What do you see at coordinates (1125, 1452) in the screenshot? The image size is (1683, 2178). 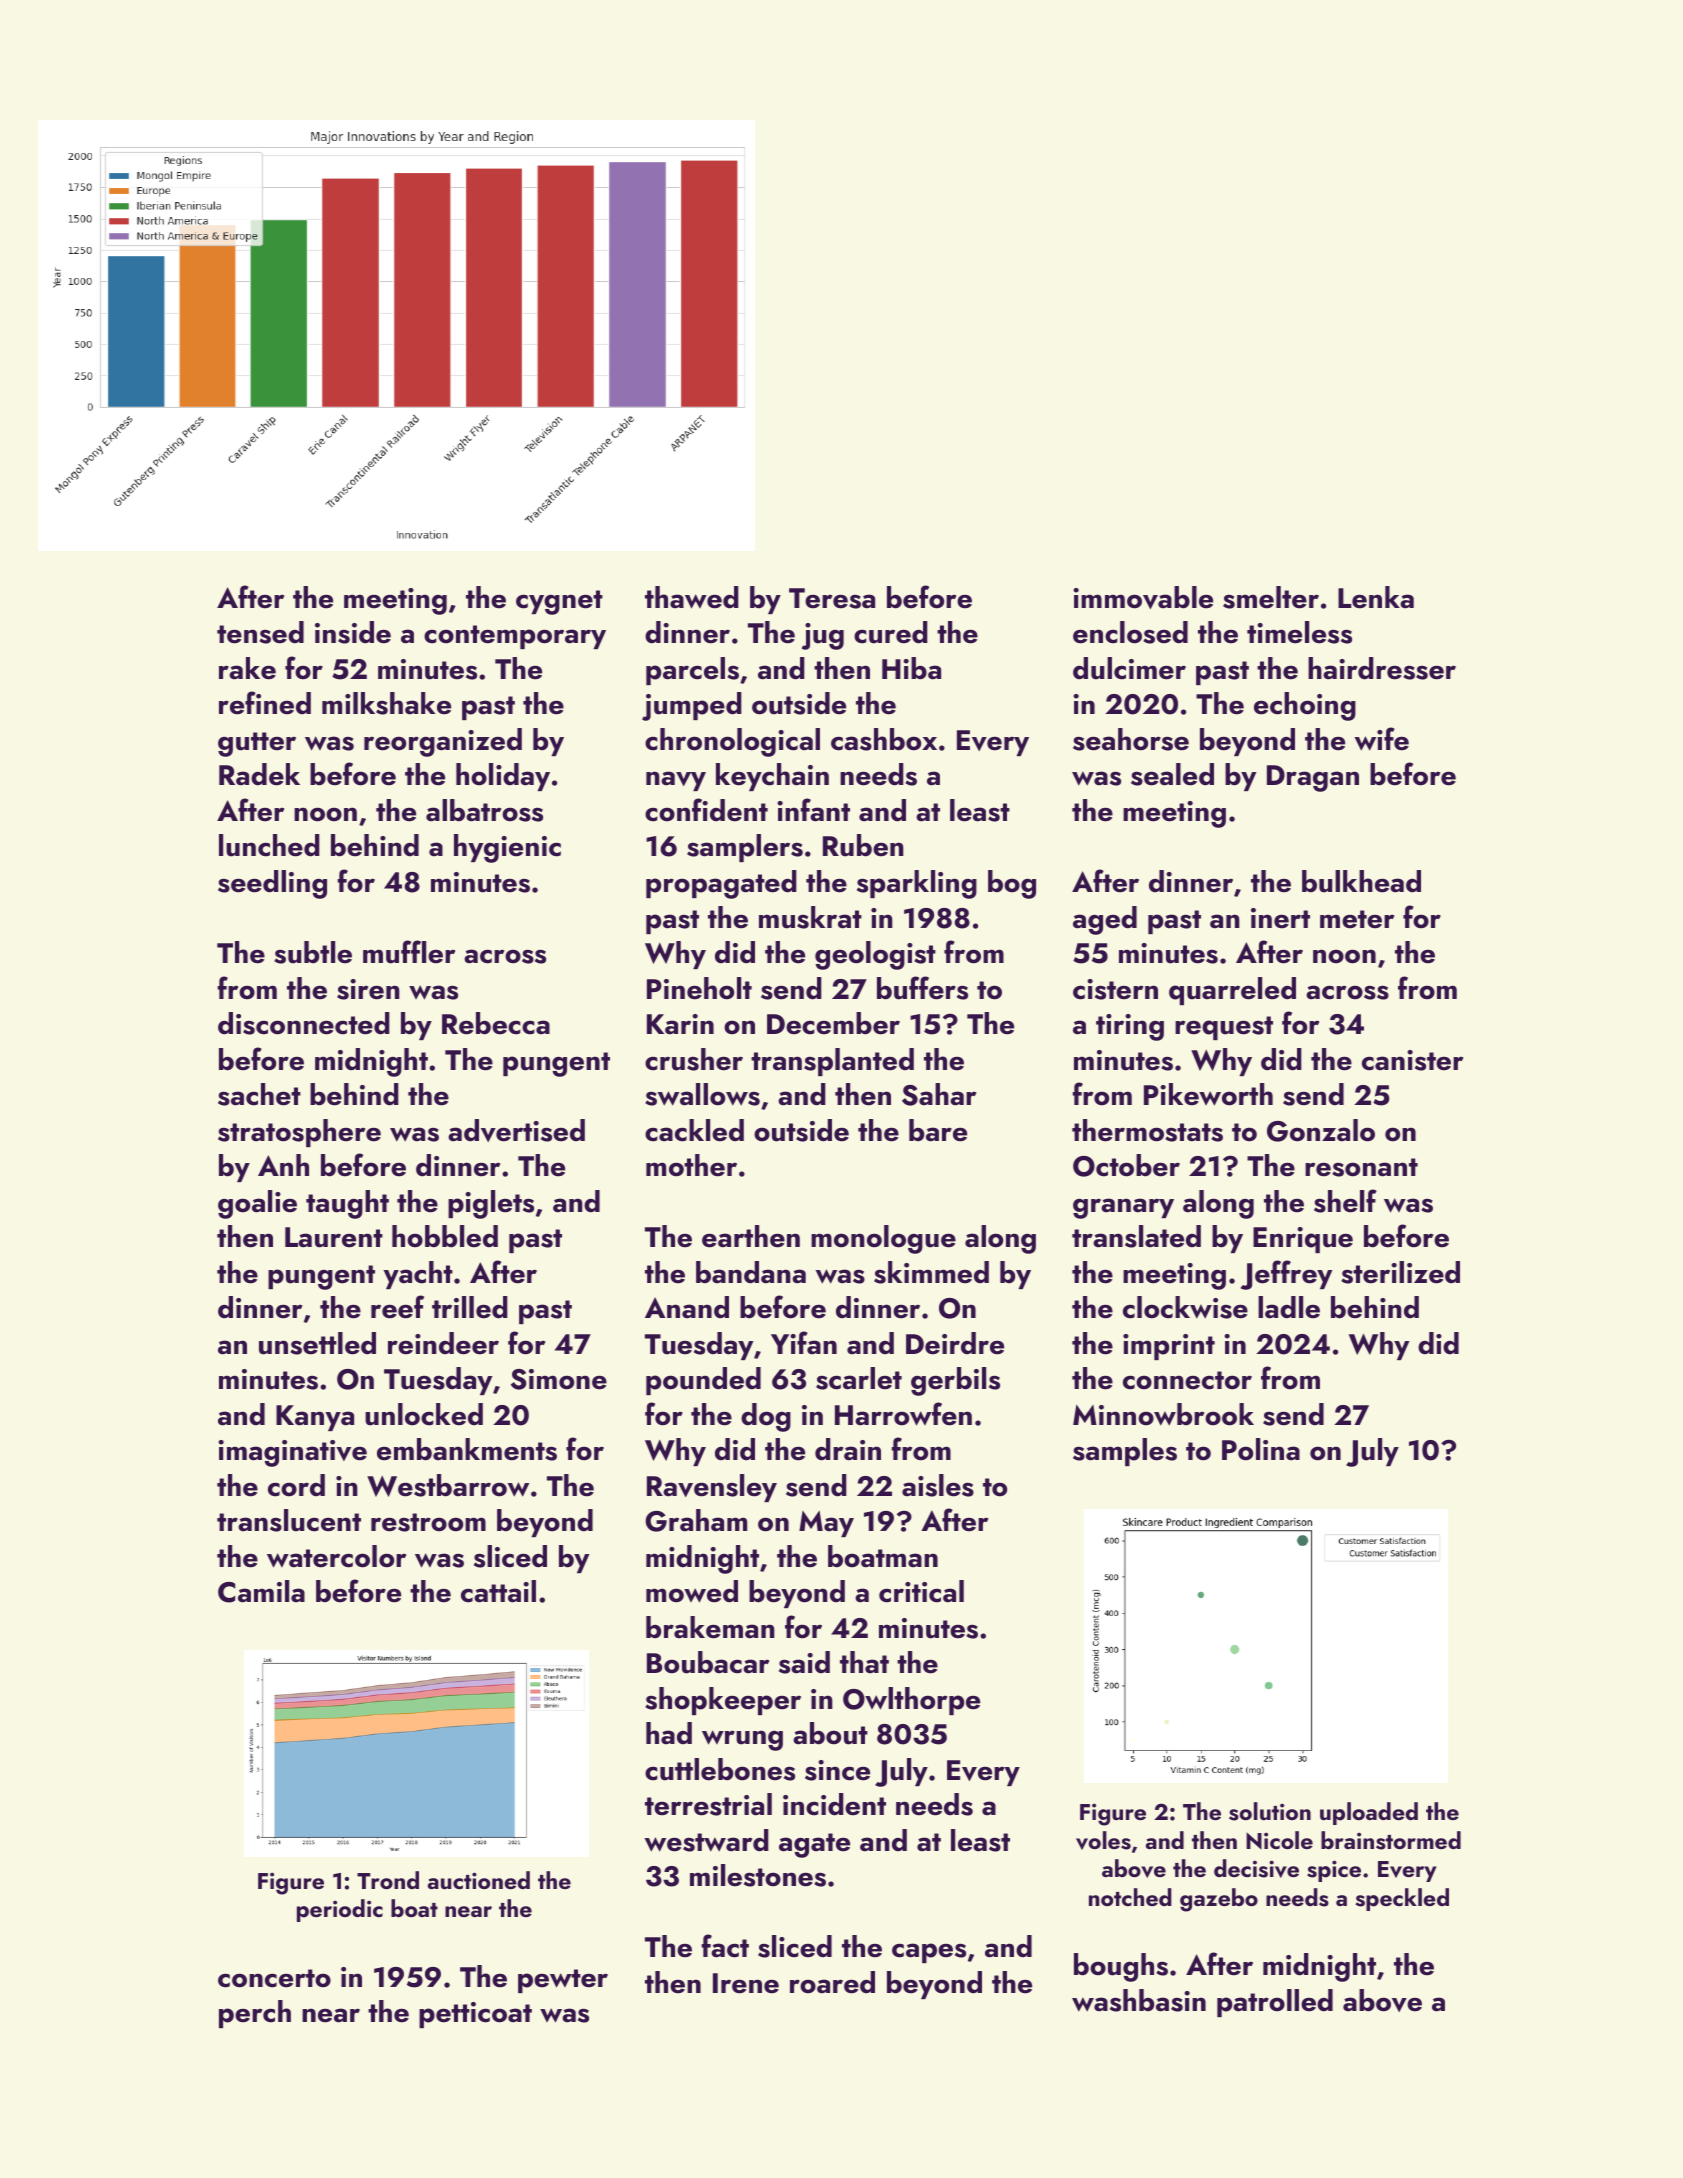 I see `samples` at bounding box center [1125, 1452].
